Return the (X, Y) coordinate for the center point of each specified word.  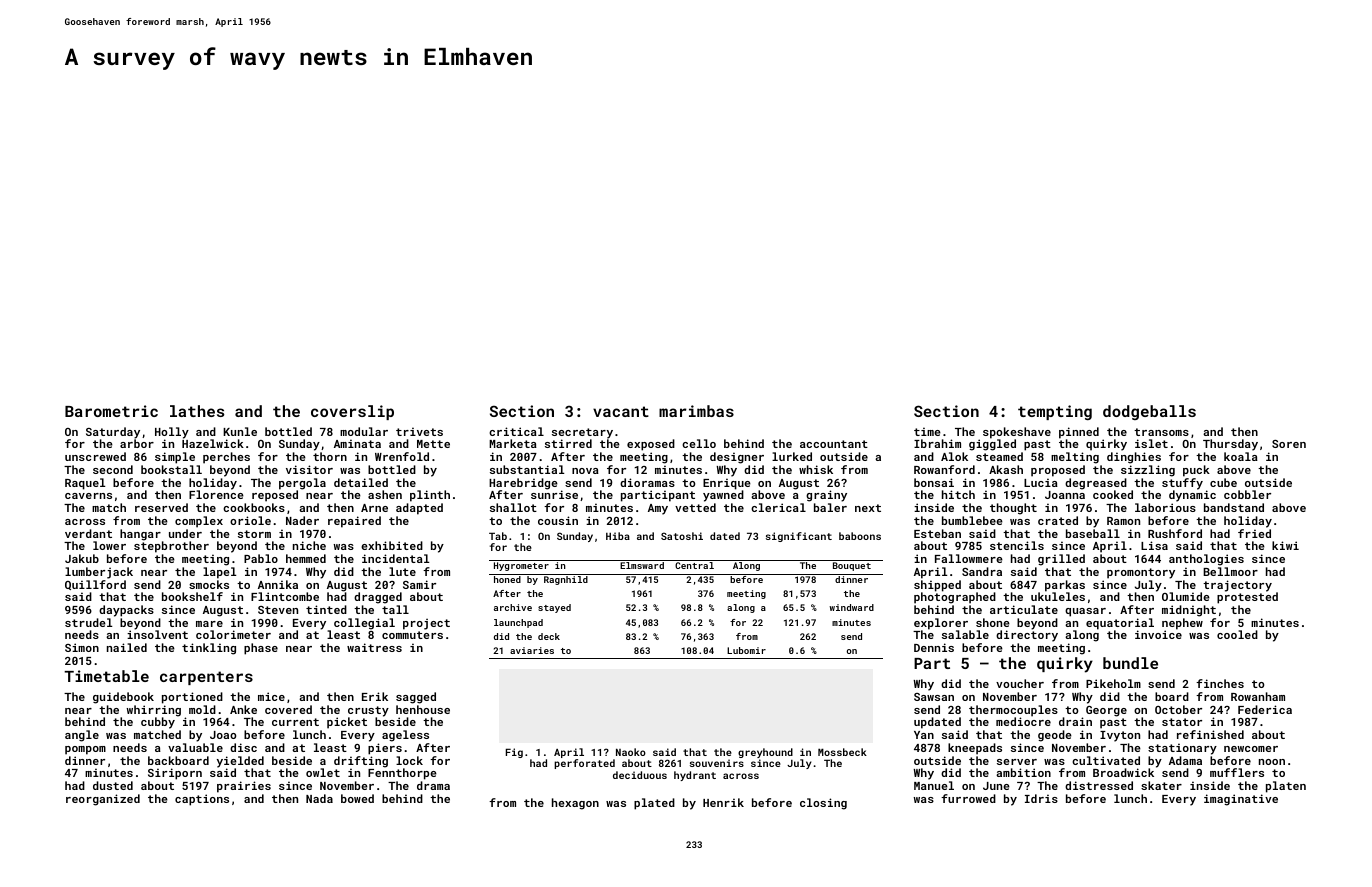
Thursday (1230, 445)
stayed (554, 608)
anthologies (1206, 560)
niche (309, 545)
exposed (651, 445)
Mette (433, 444)
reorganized (103, 800)
